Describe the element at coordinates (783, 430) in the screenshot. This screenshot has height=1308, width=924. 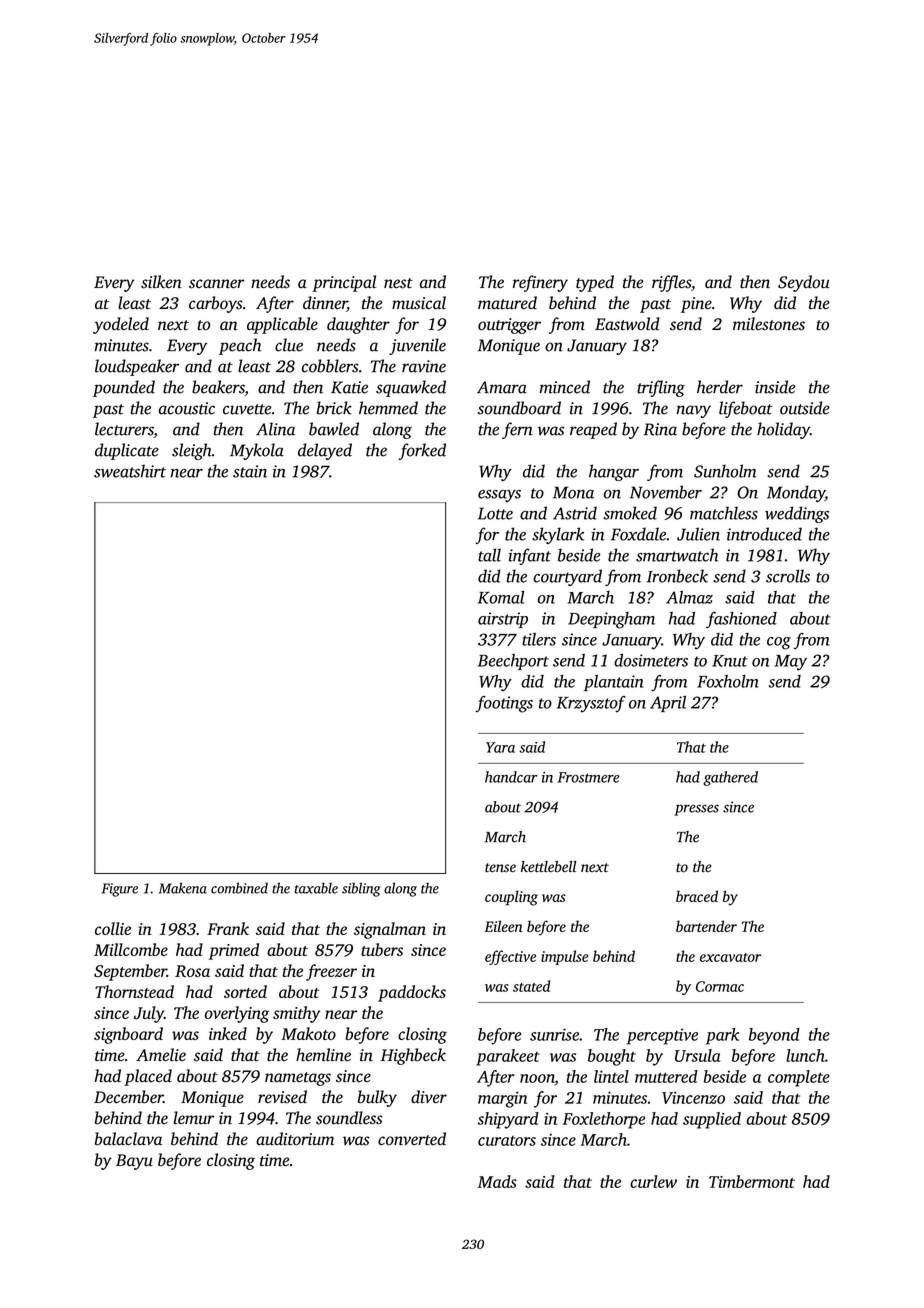
I see `holiday` at that location.
